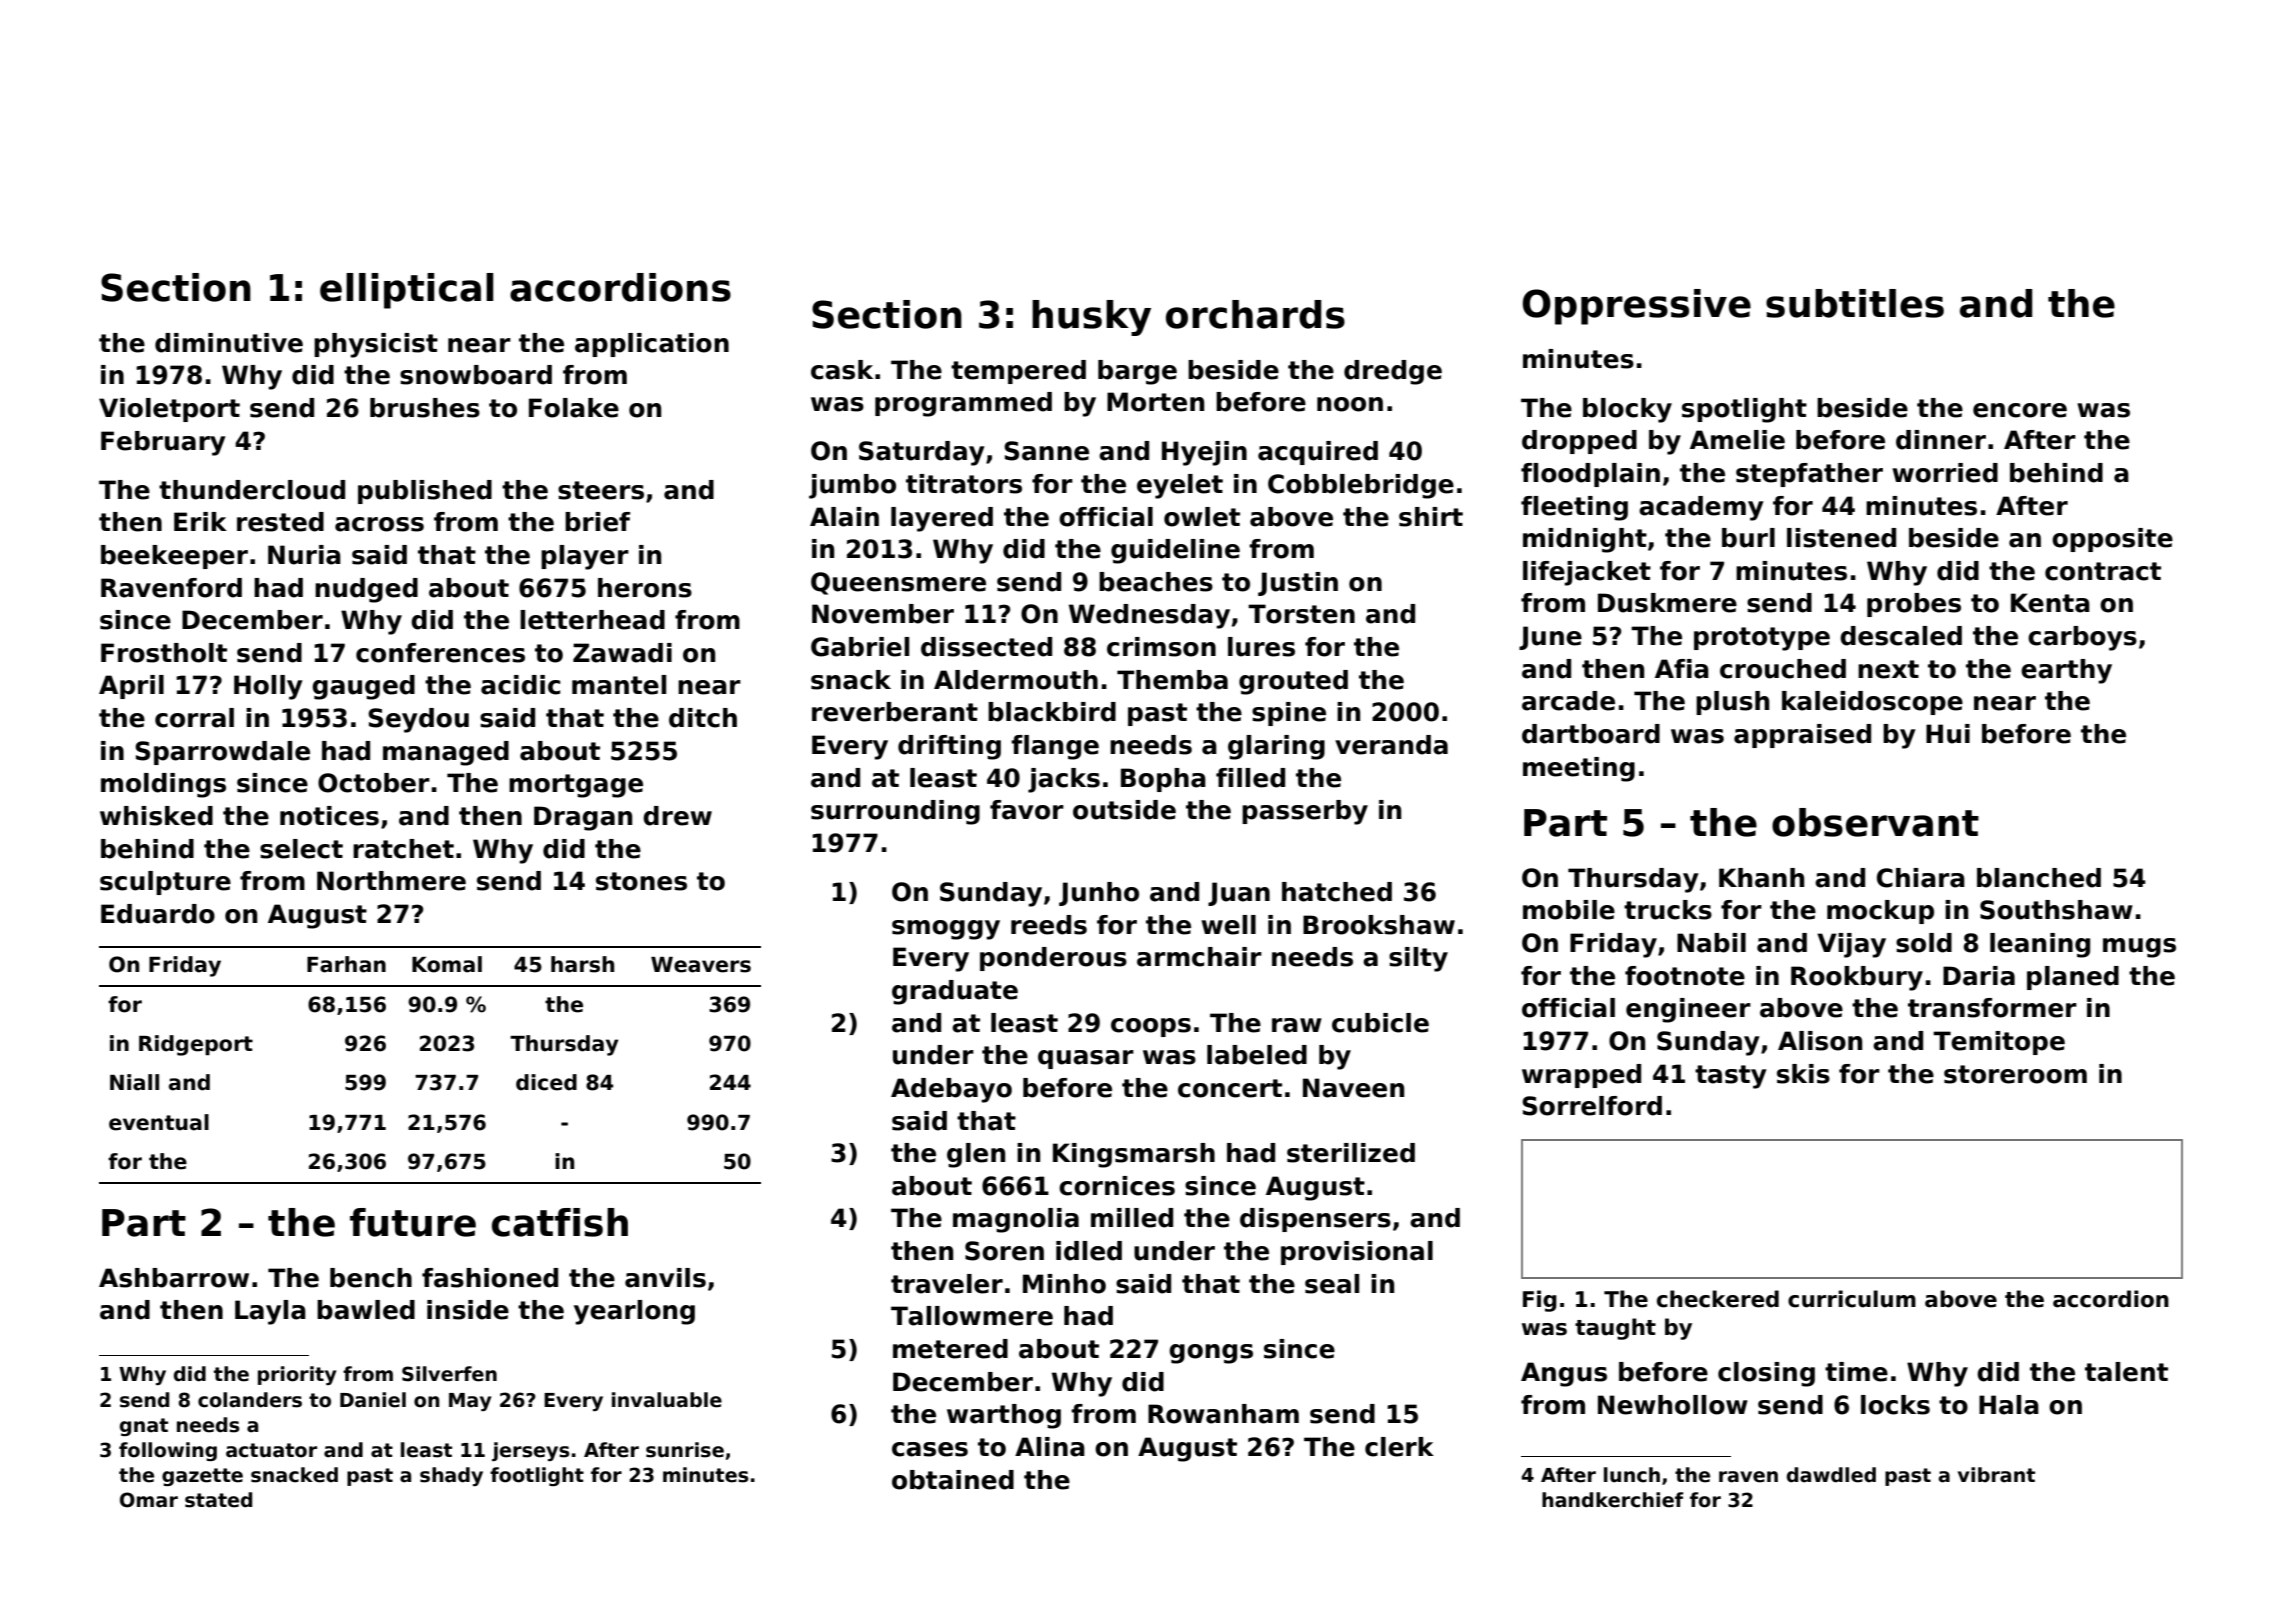 This image has height=1614, width=2282. What do you see at coordinates (1636, 307) in the image?
I see `Oppressive` at bounding box center [1636, 307].
